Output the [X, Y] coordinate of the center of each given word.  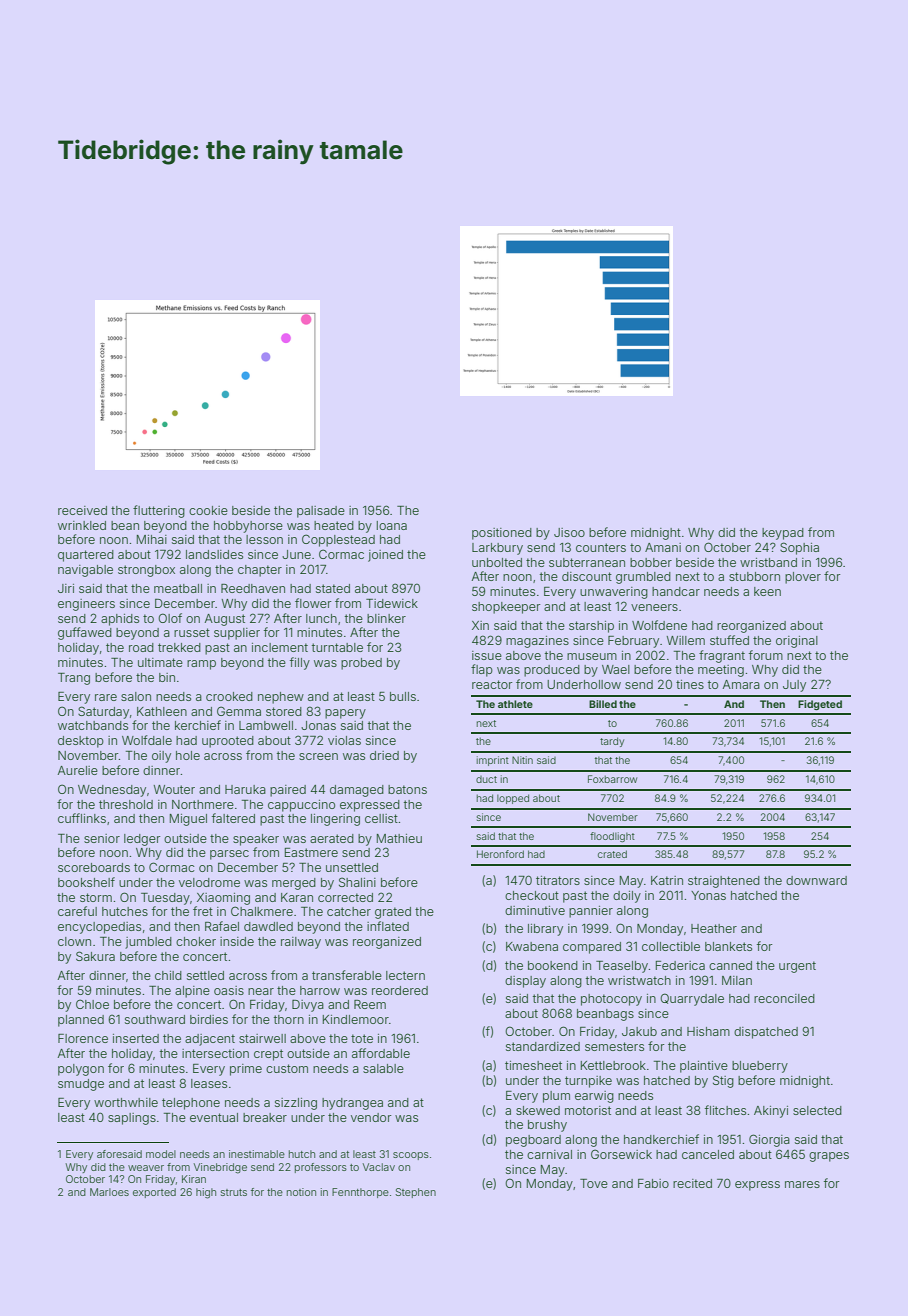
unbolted [497, 562]
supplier [237, 634]
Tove [594, 1183]
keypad [783, 534]
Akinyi [771, 1112]
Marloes [109, 1192]
